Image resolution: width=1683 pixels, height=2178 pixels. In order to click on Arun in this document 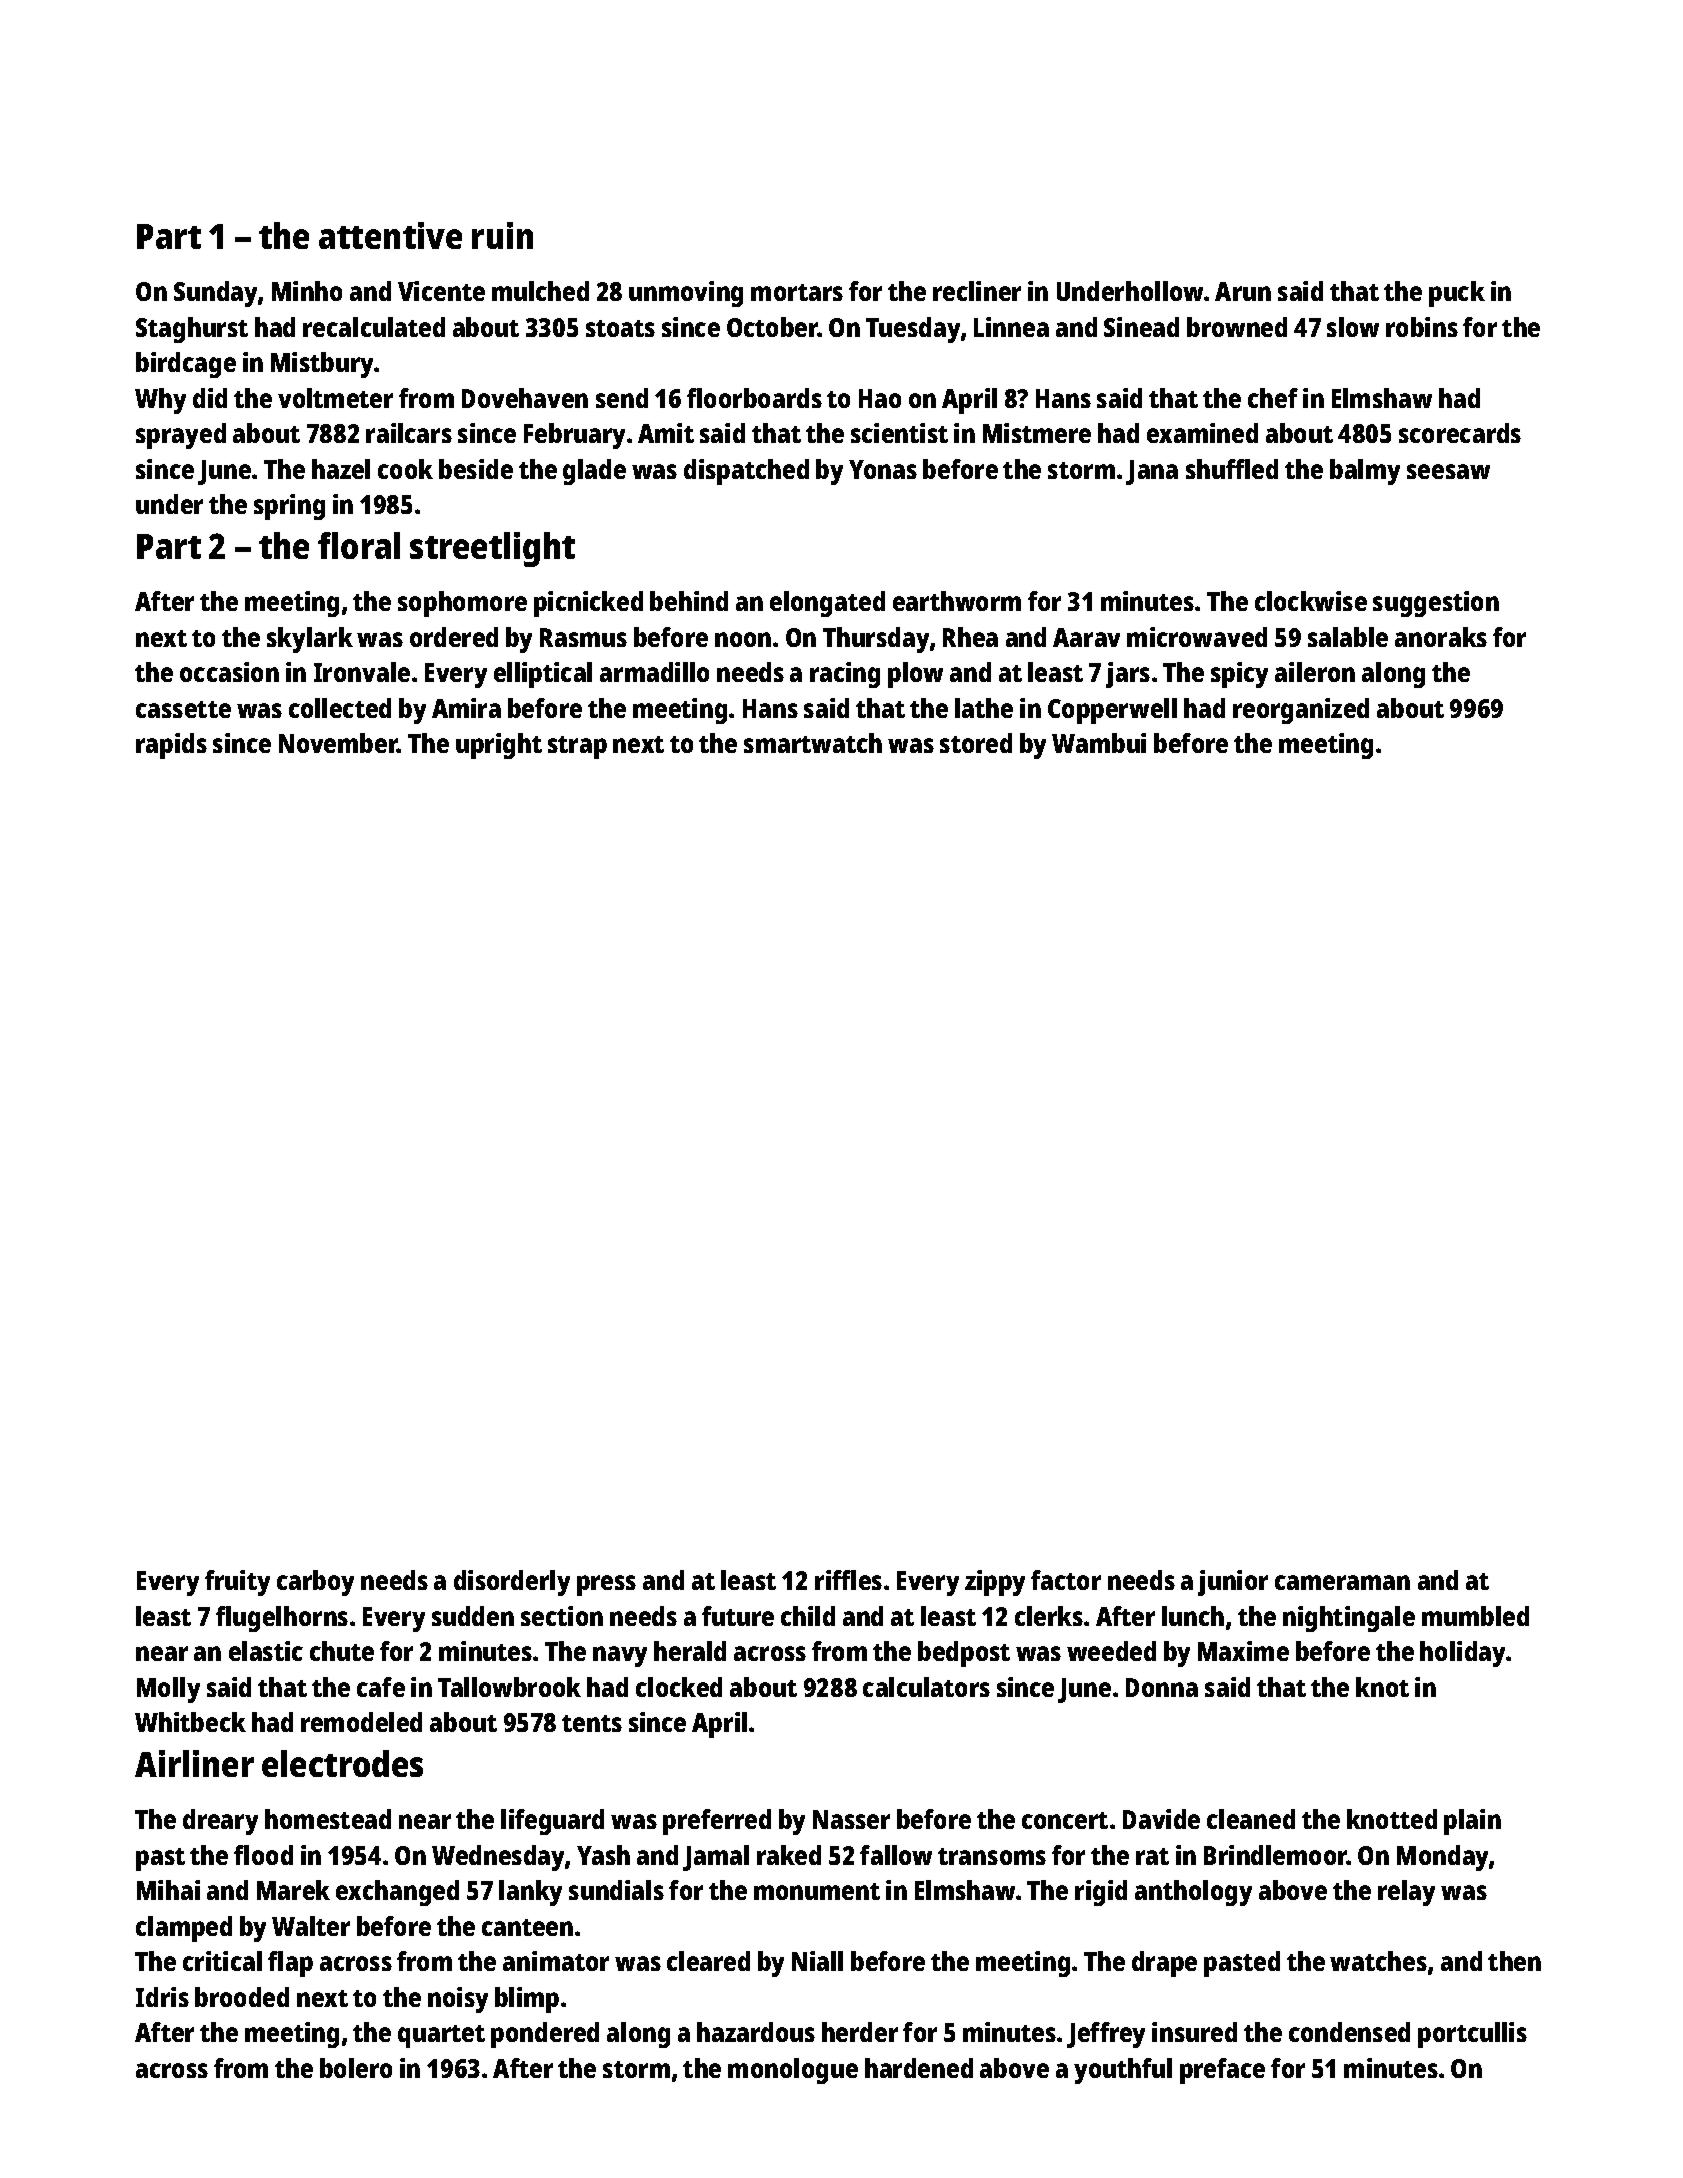, I will do `click(1243, 291)`.
